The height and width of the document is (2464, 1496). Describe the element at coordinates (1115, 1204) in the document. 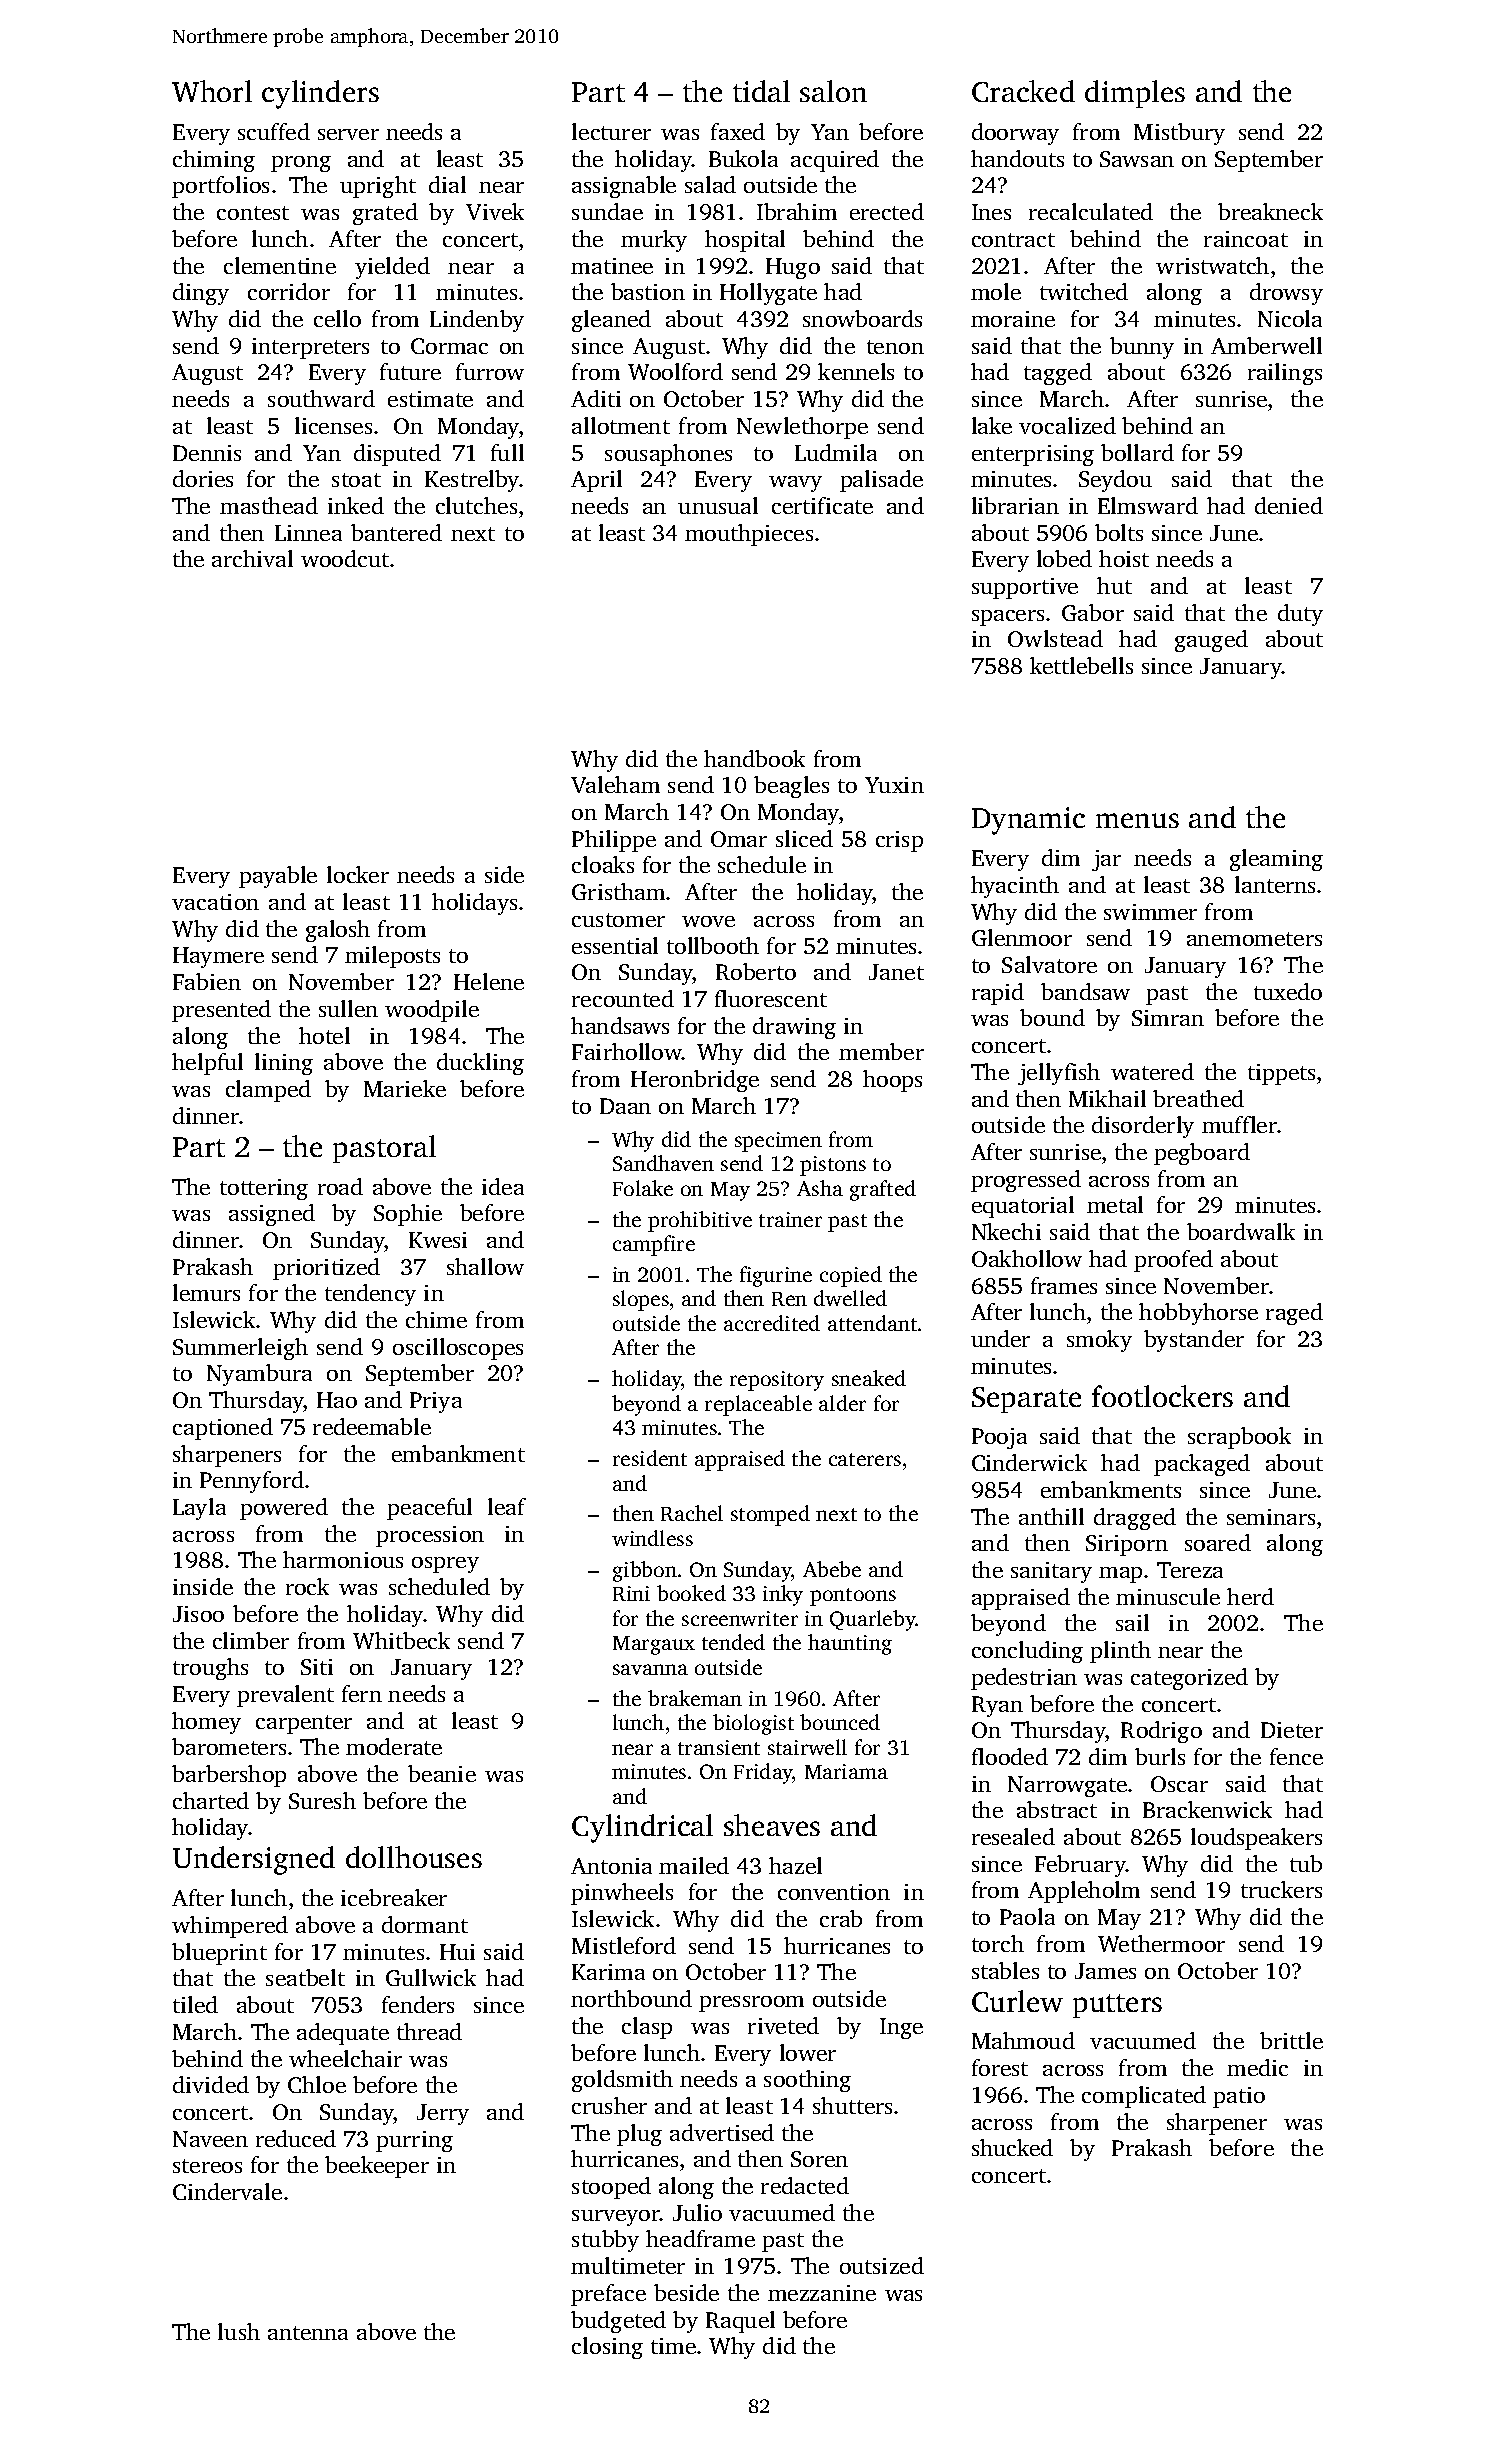

I see `metal` at that location.
